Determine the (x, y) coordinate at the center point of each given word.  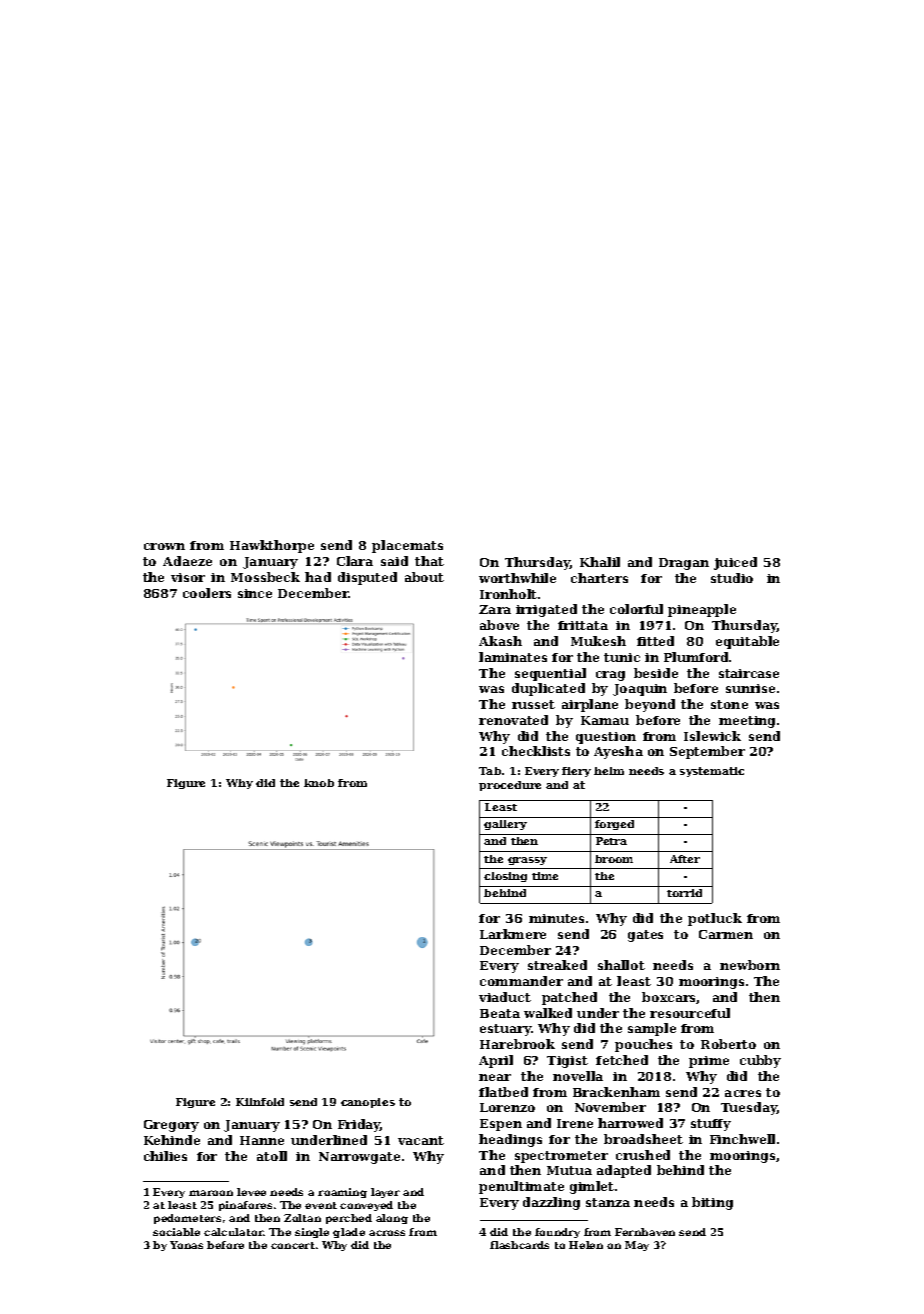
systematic (712, 772)
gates (645, 936)
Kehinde (172, 1140)
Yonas (186, 1245)
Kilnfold (260, 1102)
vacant (421, 1140)
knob (319, 783)
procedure (510, 786)
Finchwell (742, 1139)
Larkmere (513, 934)
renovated (513, 720)
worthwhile (517, 578)
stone (729, 704)
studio (732, 578)
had (318, 577)
